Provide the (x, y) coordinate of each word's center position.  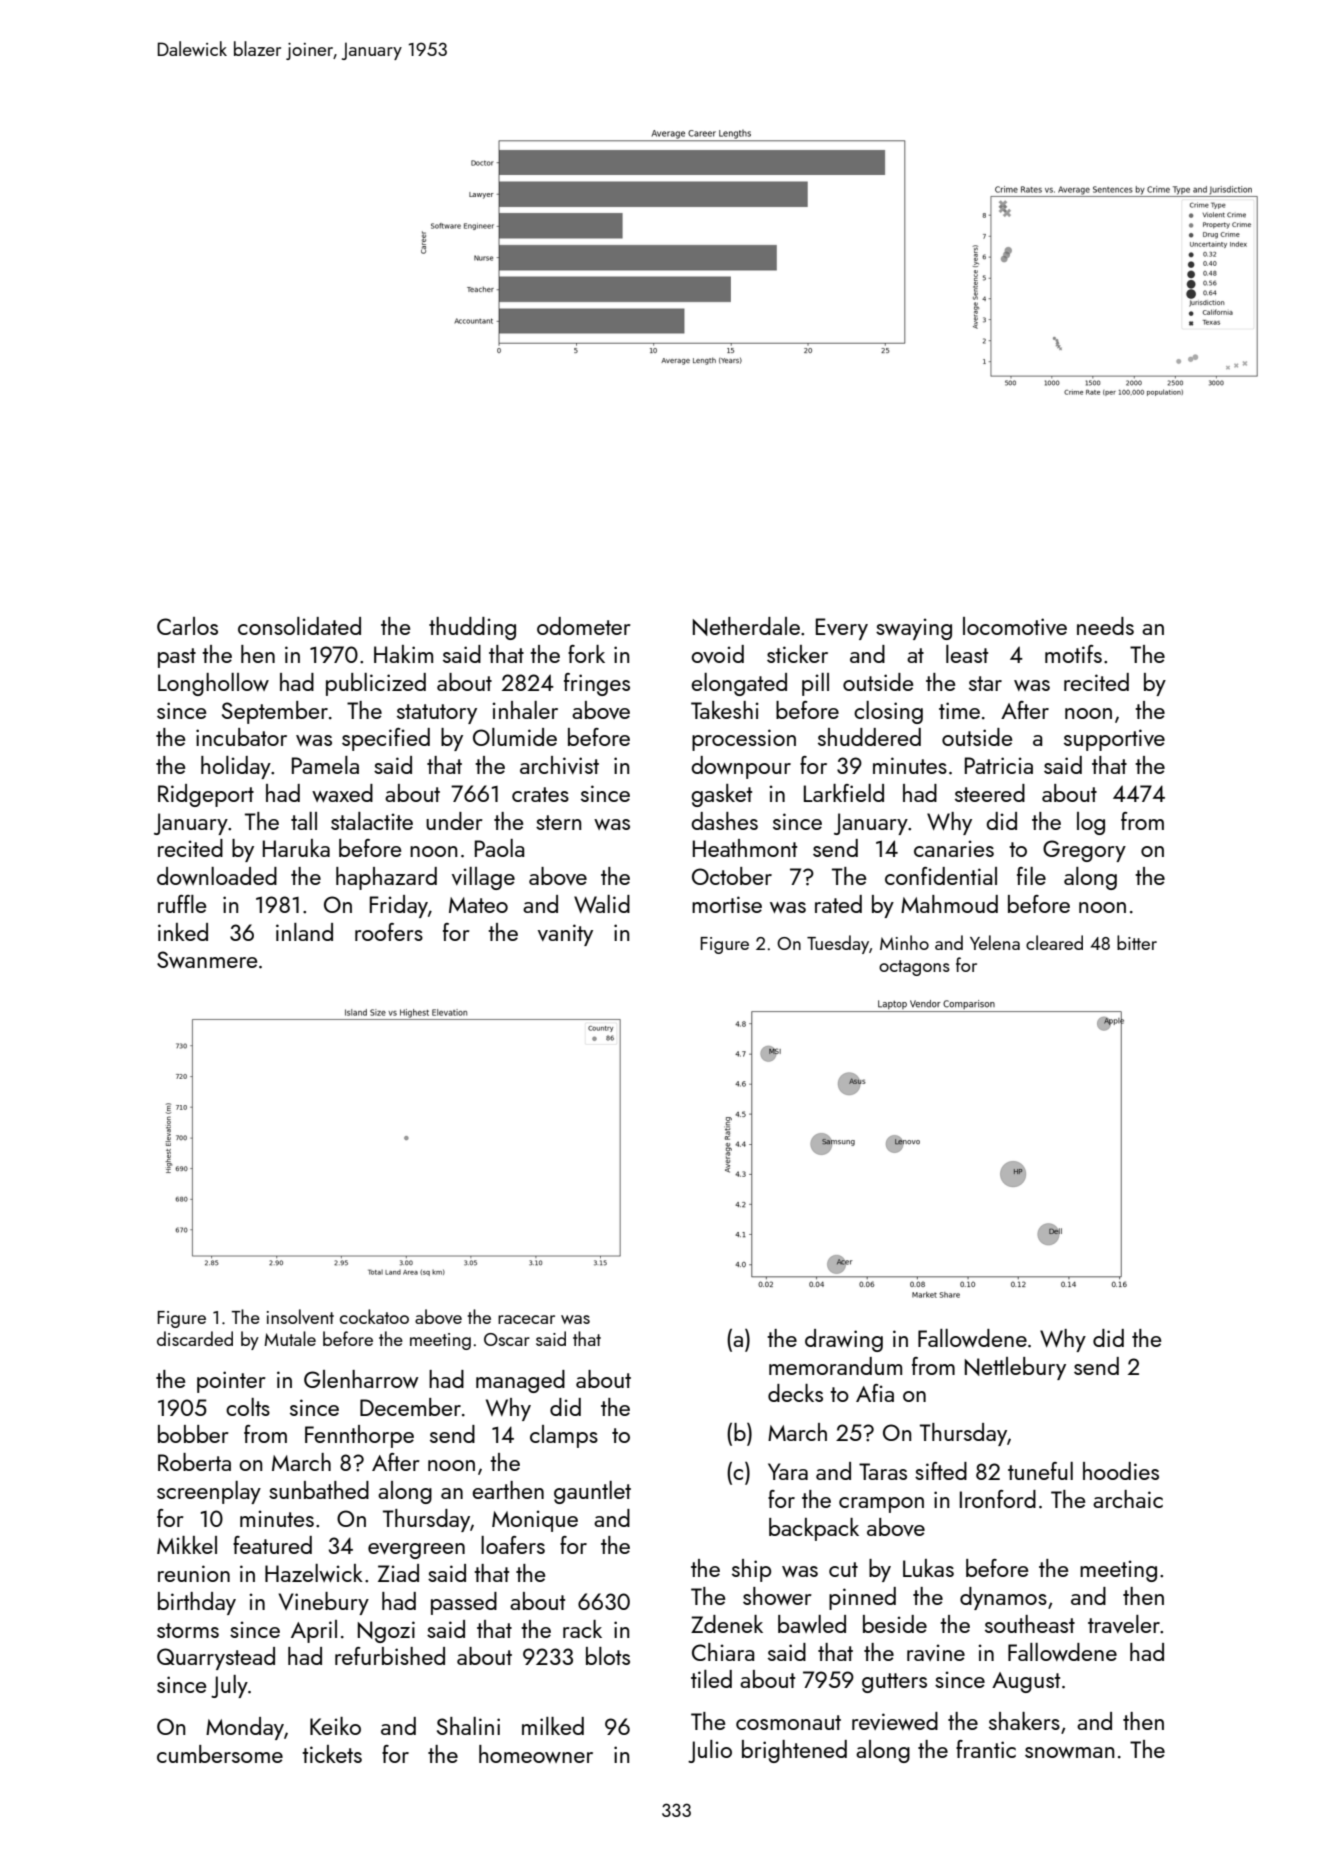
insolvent (300, 1316)
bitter (1137, 942)
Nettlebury (1015, 1368)
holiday (236, 767)
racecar (526, 1319)
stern (558, 822)
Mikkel (187, 1545)
